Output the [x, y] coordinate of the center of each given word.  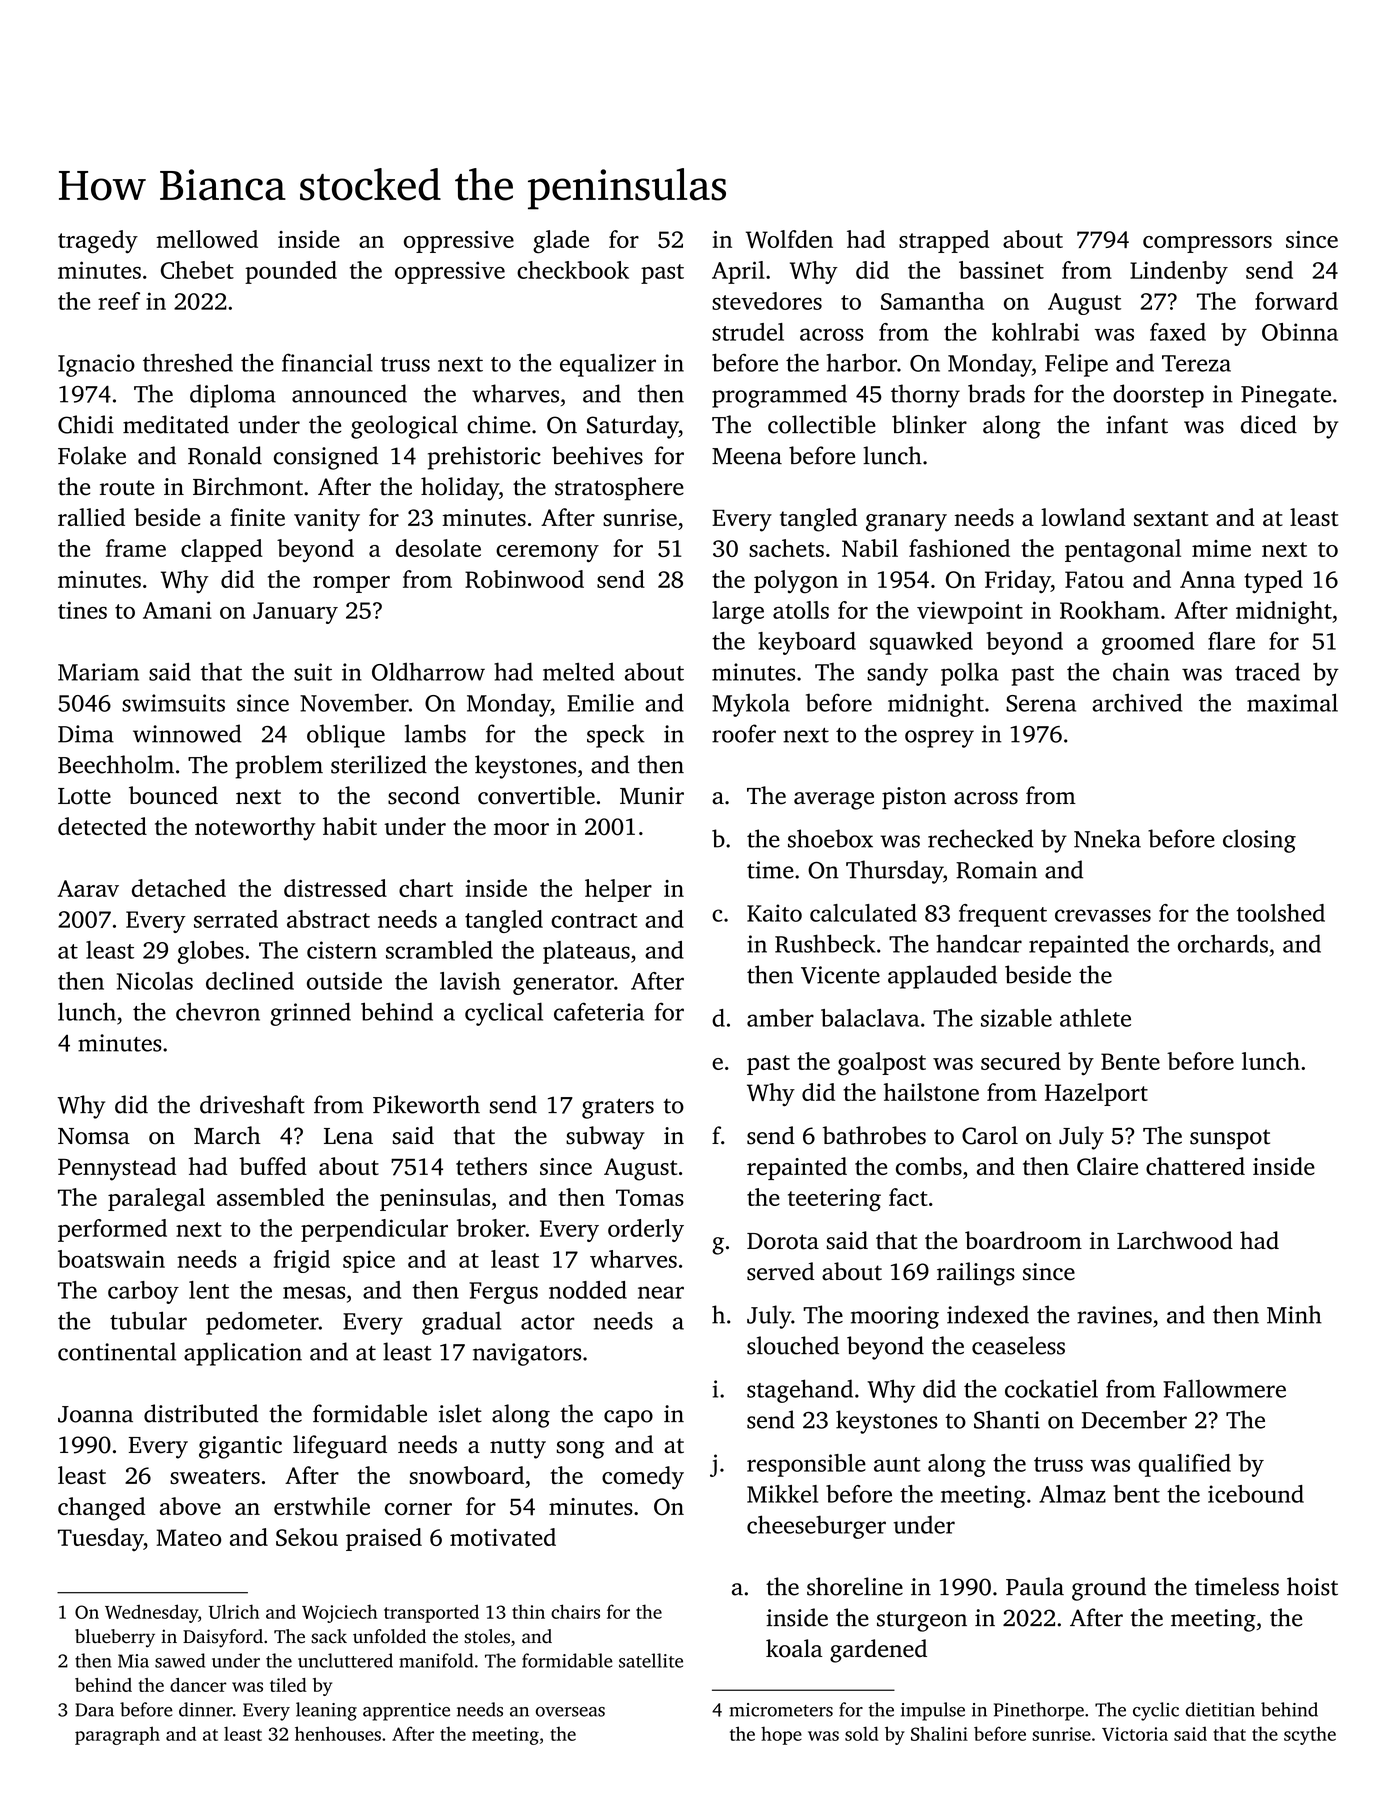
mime [1221, 548]
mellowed [207, 239]
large [738, 612]
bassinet [1001, 270]
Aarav [88, 888]
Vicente [840, 975]
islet [460, 1413]
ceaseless [1018, 1345]
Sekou [307, 1537]
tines [82, 610]
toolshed [1280, 913]
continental [117, 1351]
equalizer [608, 365]
